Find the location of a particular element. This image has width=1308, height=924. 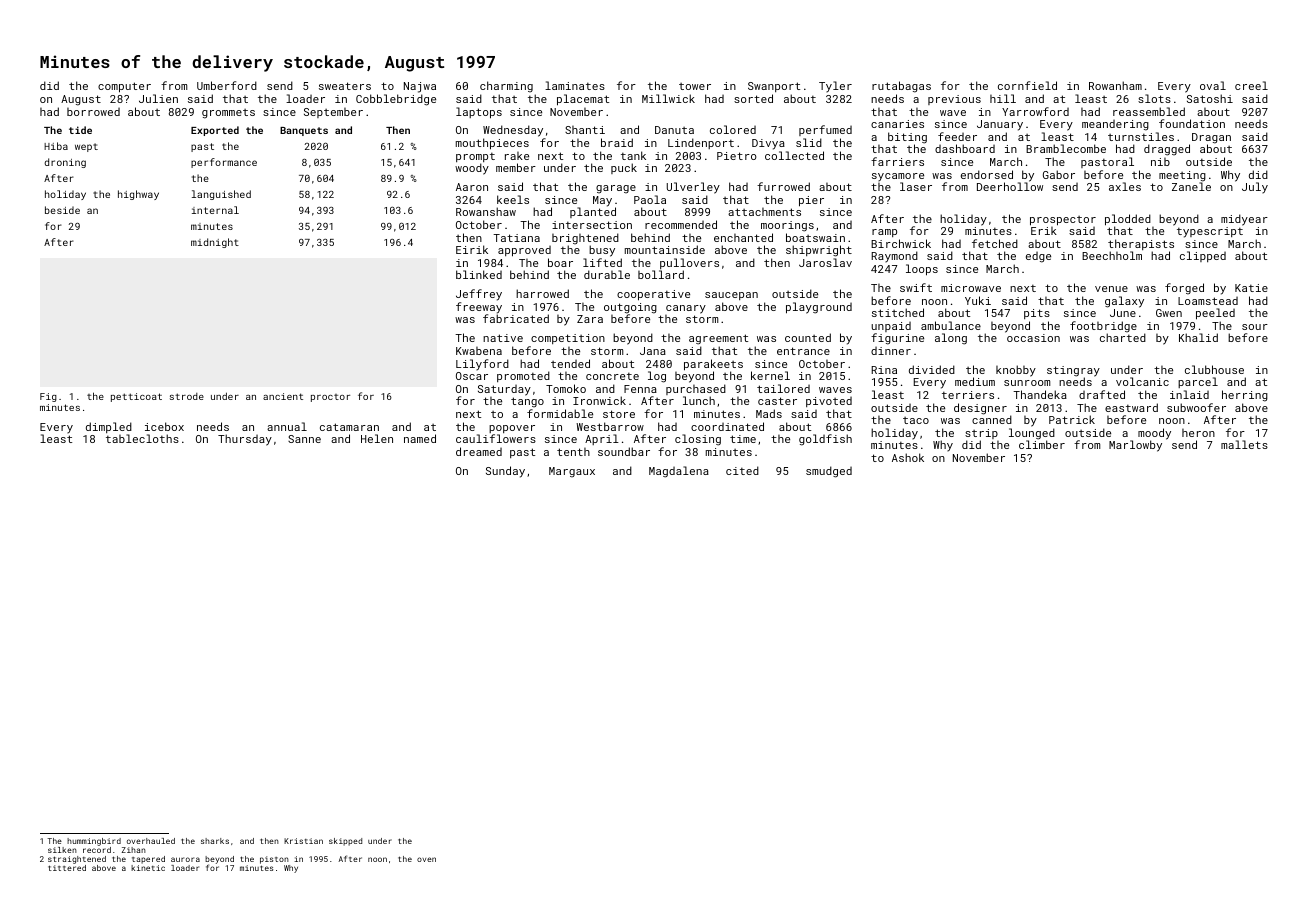

laptops is located at coordinates (479, 113).
